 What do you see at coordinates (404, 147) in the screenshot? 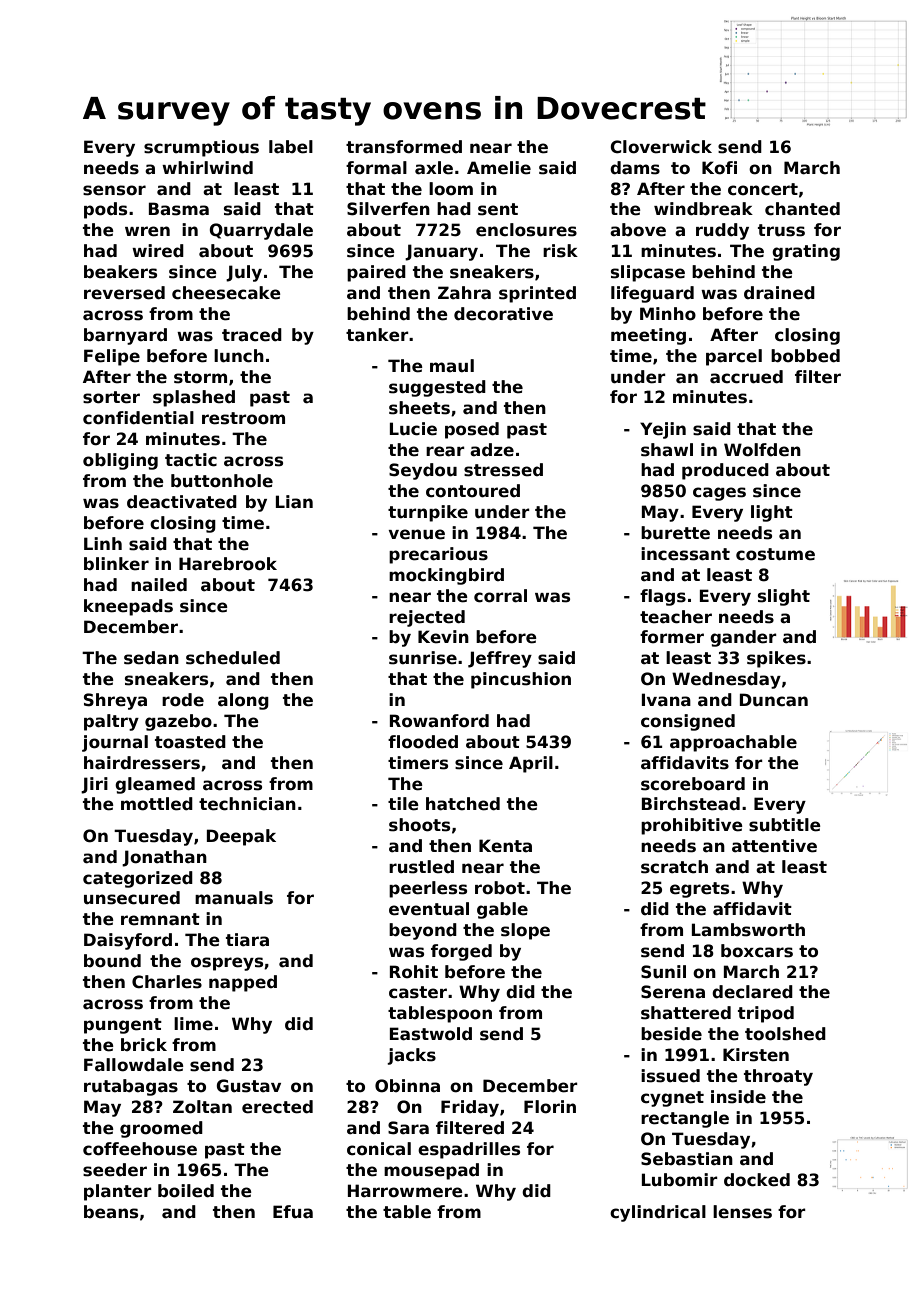
I see `transformed` at bounding box center [404, 147].
